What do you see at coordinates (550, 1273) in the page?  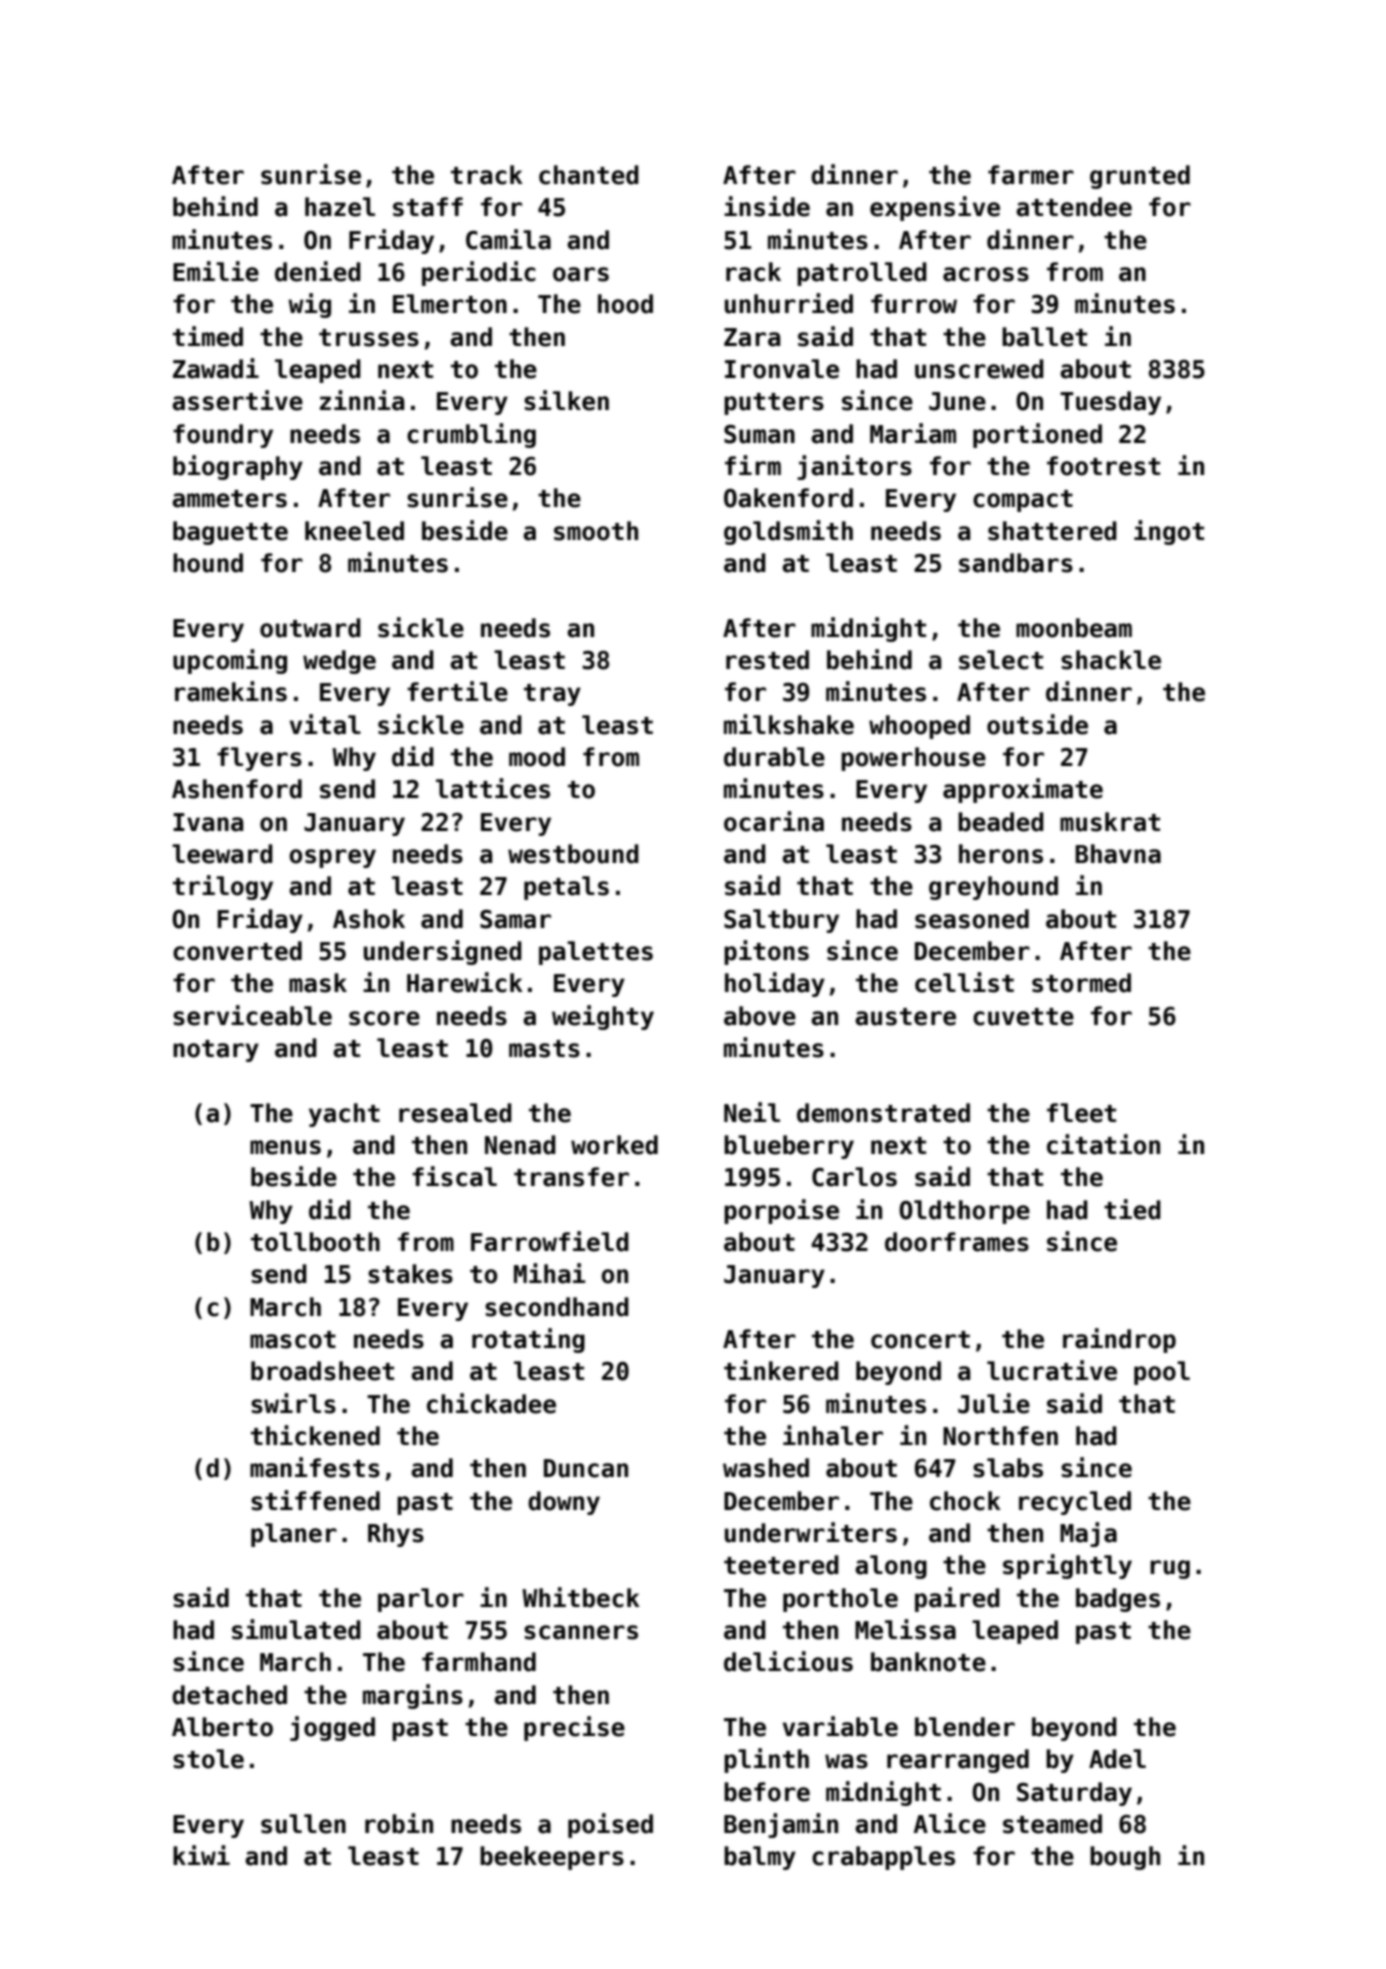 I see `Mihai` at bounding box center [550, 1273].
